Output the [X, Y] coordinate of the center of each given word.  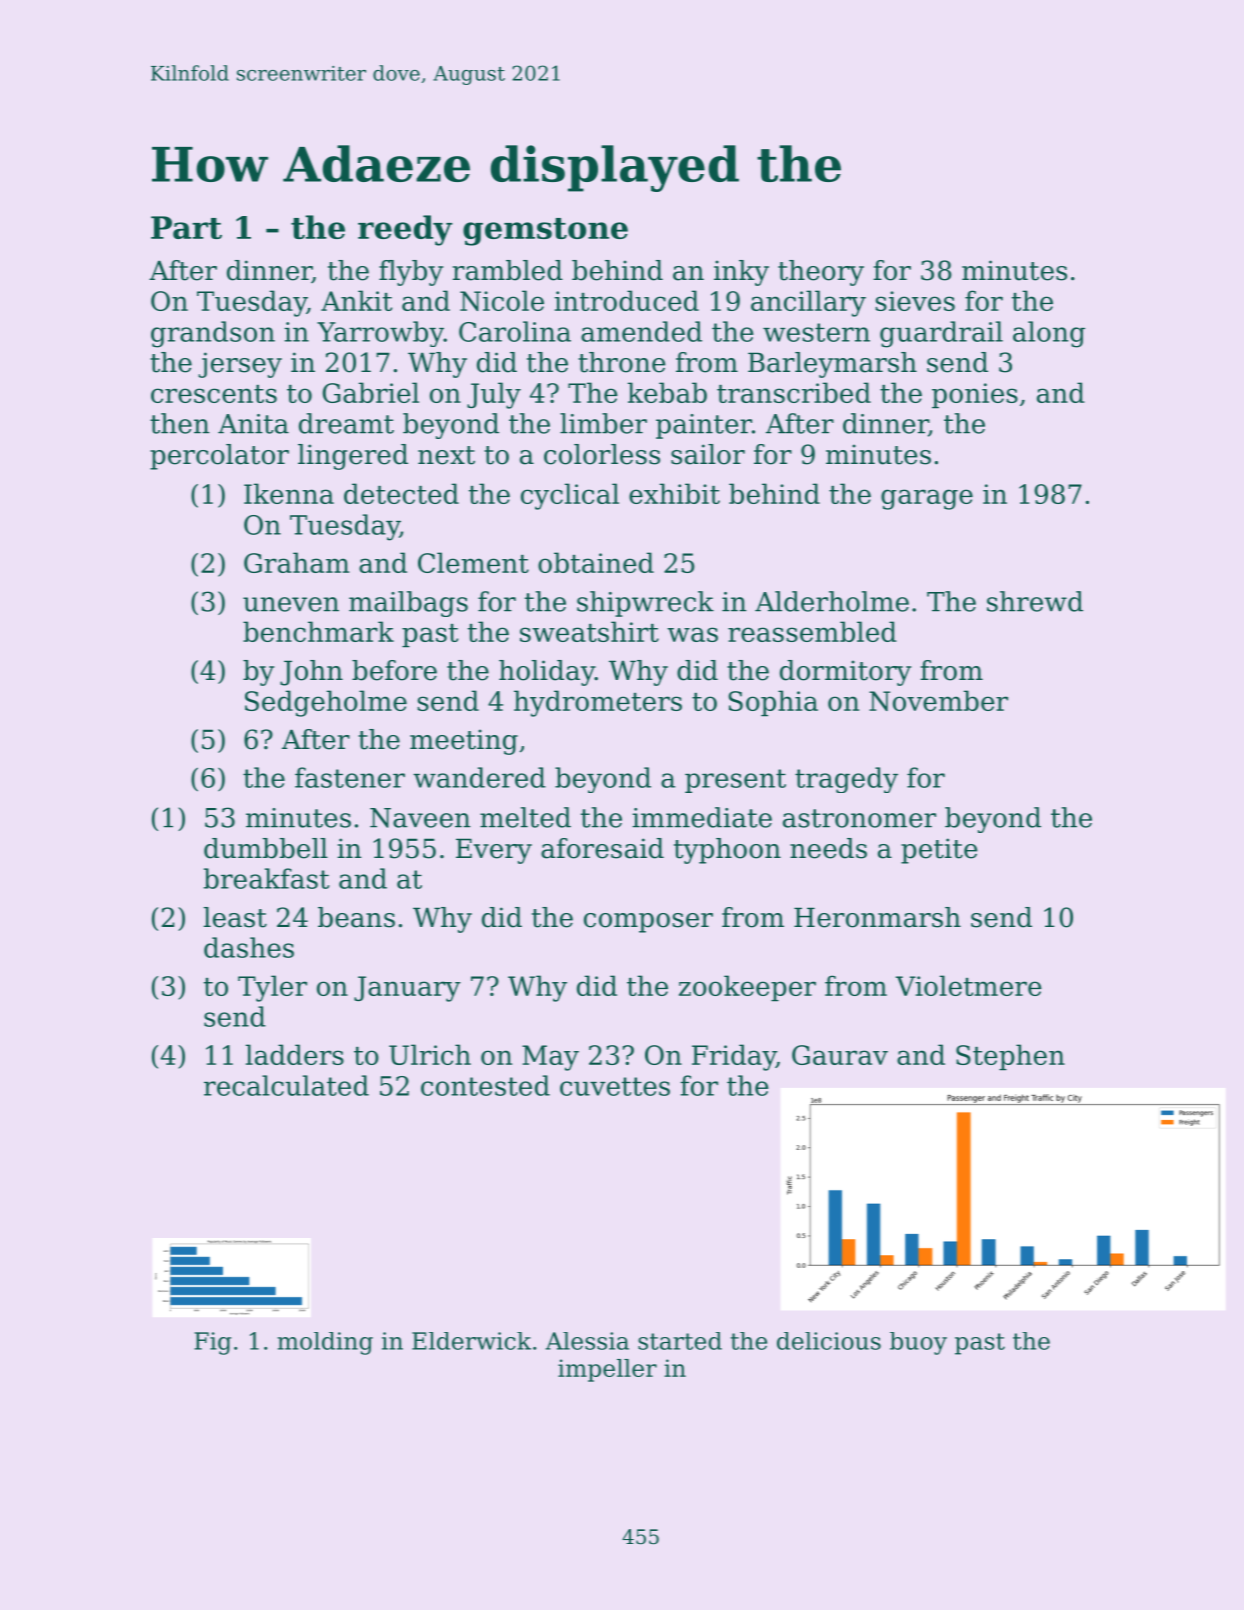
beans [356, 917]
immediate [702, 817]
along [1049, 334]
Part [186, 227]
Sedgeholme [326, 703]
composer [648, 923]
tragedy [846, 780]
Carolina [515, 331]
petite [939, 851]
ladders [295, 1054]
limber [603, 423]
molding [325, 1343]
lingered [353, 457]
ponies [975, 396]
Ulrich [430, 1054]
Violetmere [969, 985]
